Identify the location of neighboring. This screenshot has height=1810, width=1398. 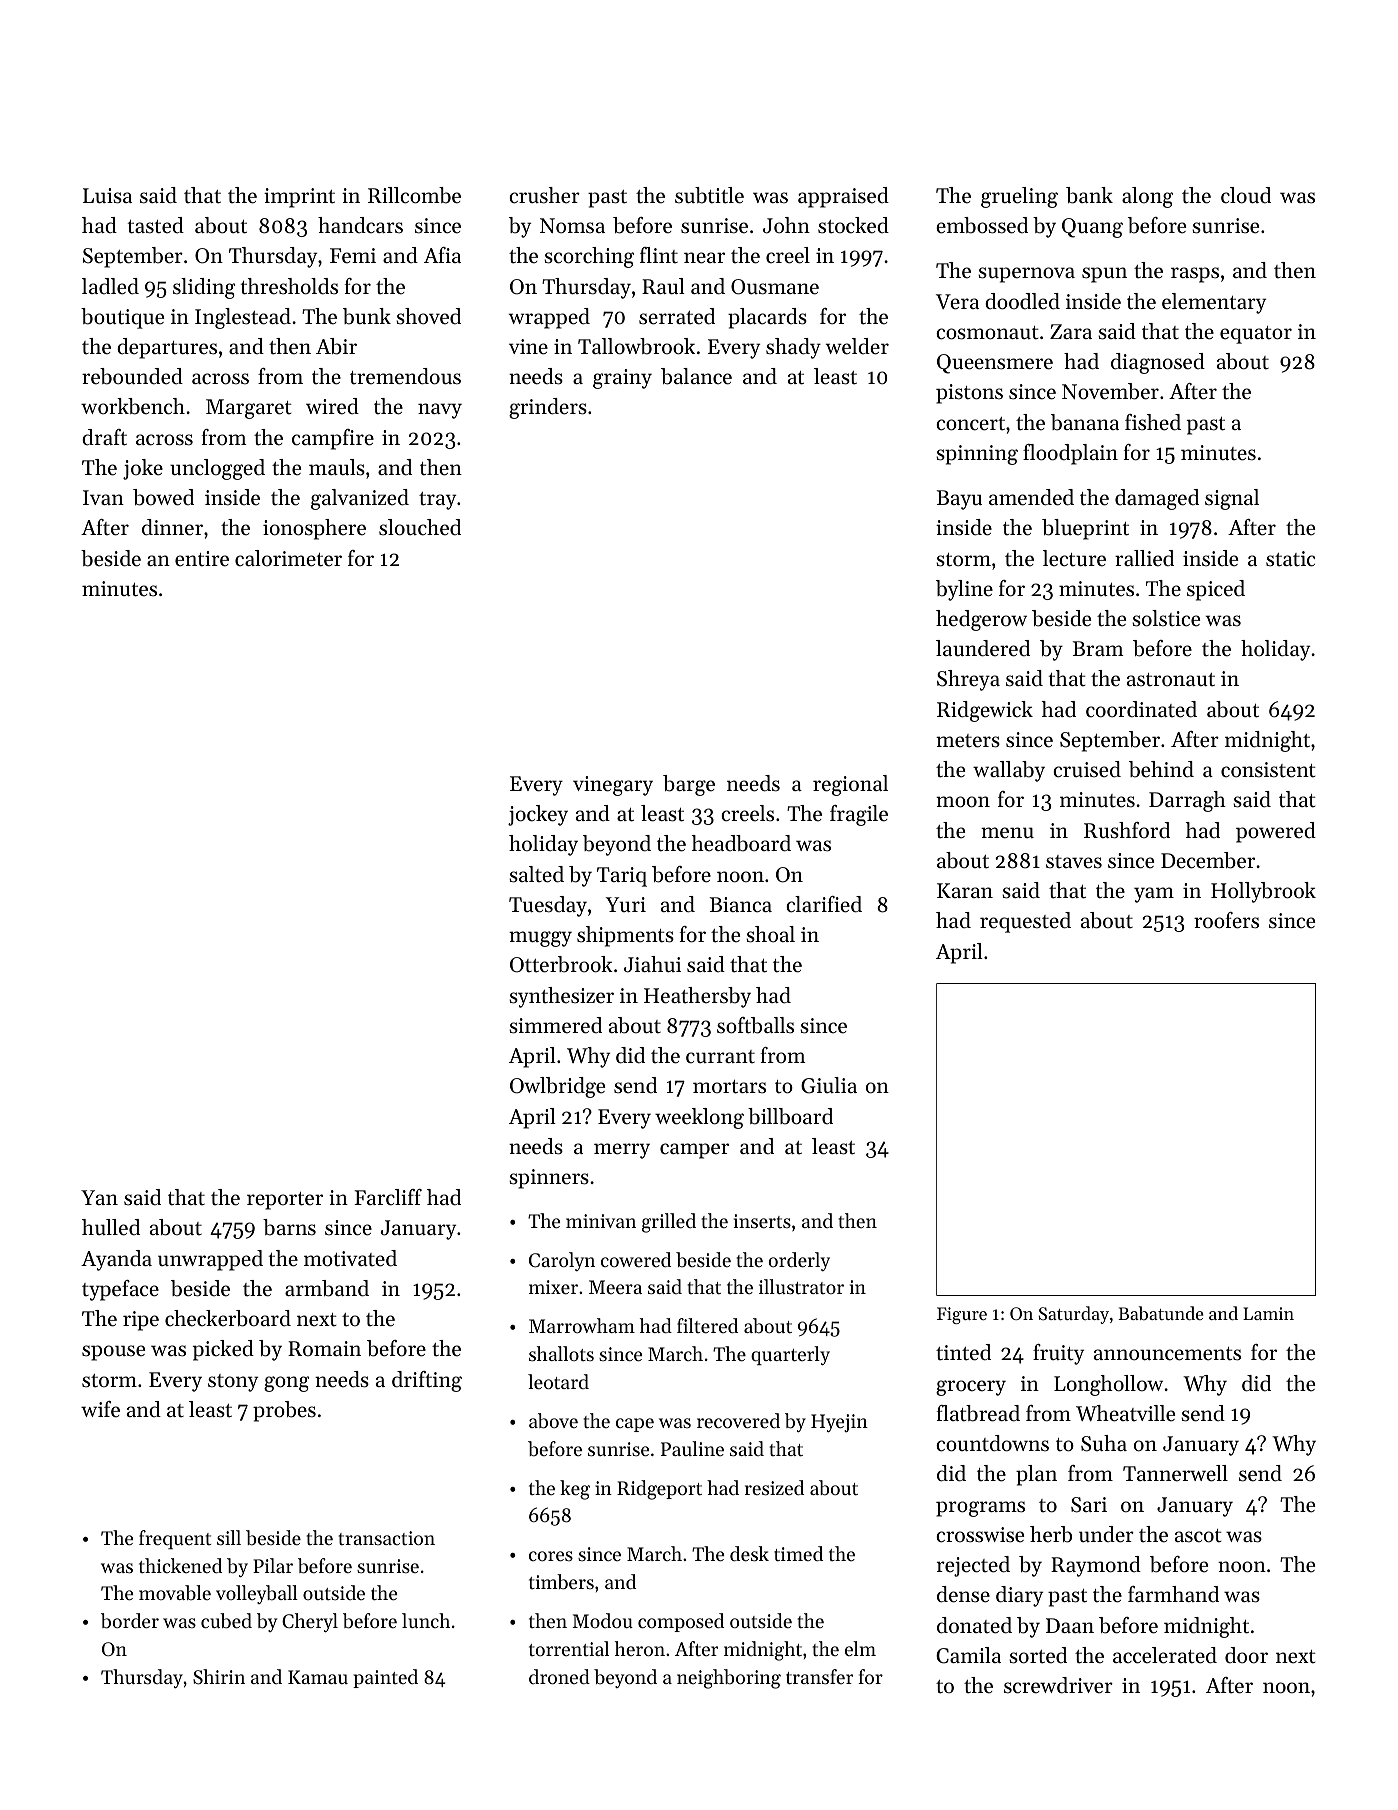
(729, 1679).
